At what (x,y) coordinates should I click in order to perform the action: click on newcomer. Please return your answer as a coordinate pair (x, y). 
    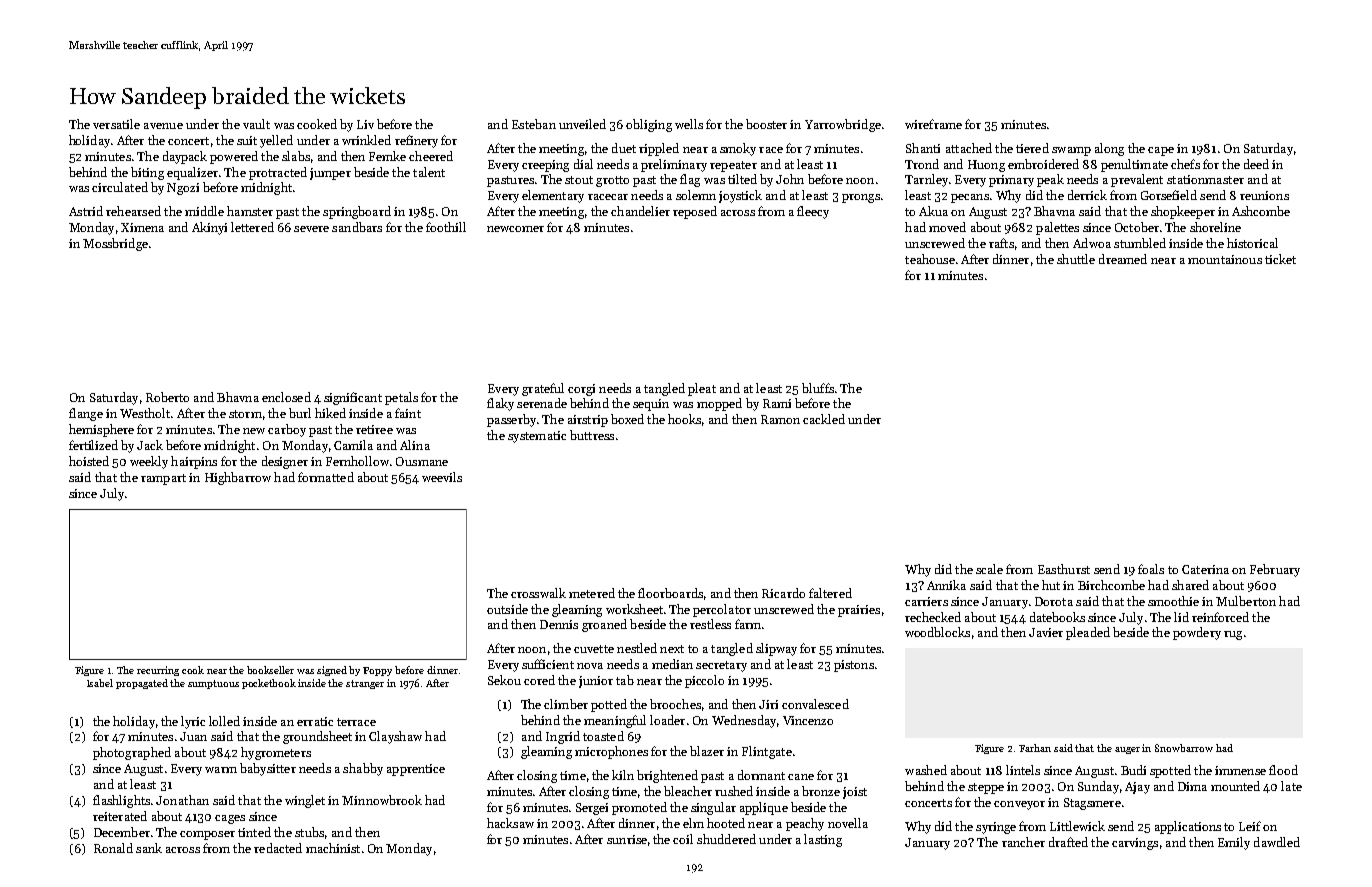
    Looking at the image, I should click on (515, 229).
